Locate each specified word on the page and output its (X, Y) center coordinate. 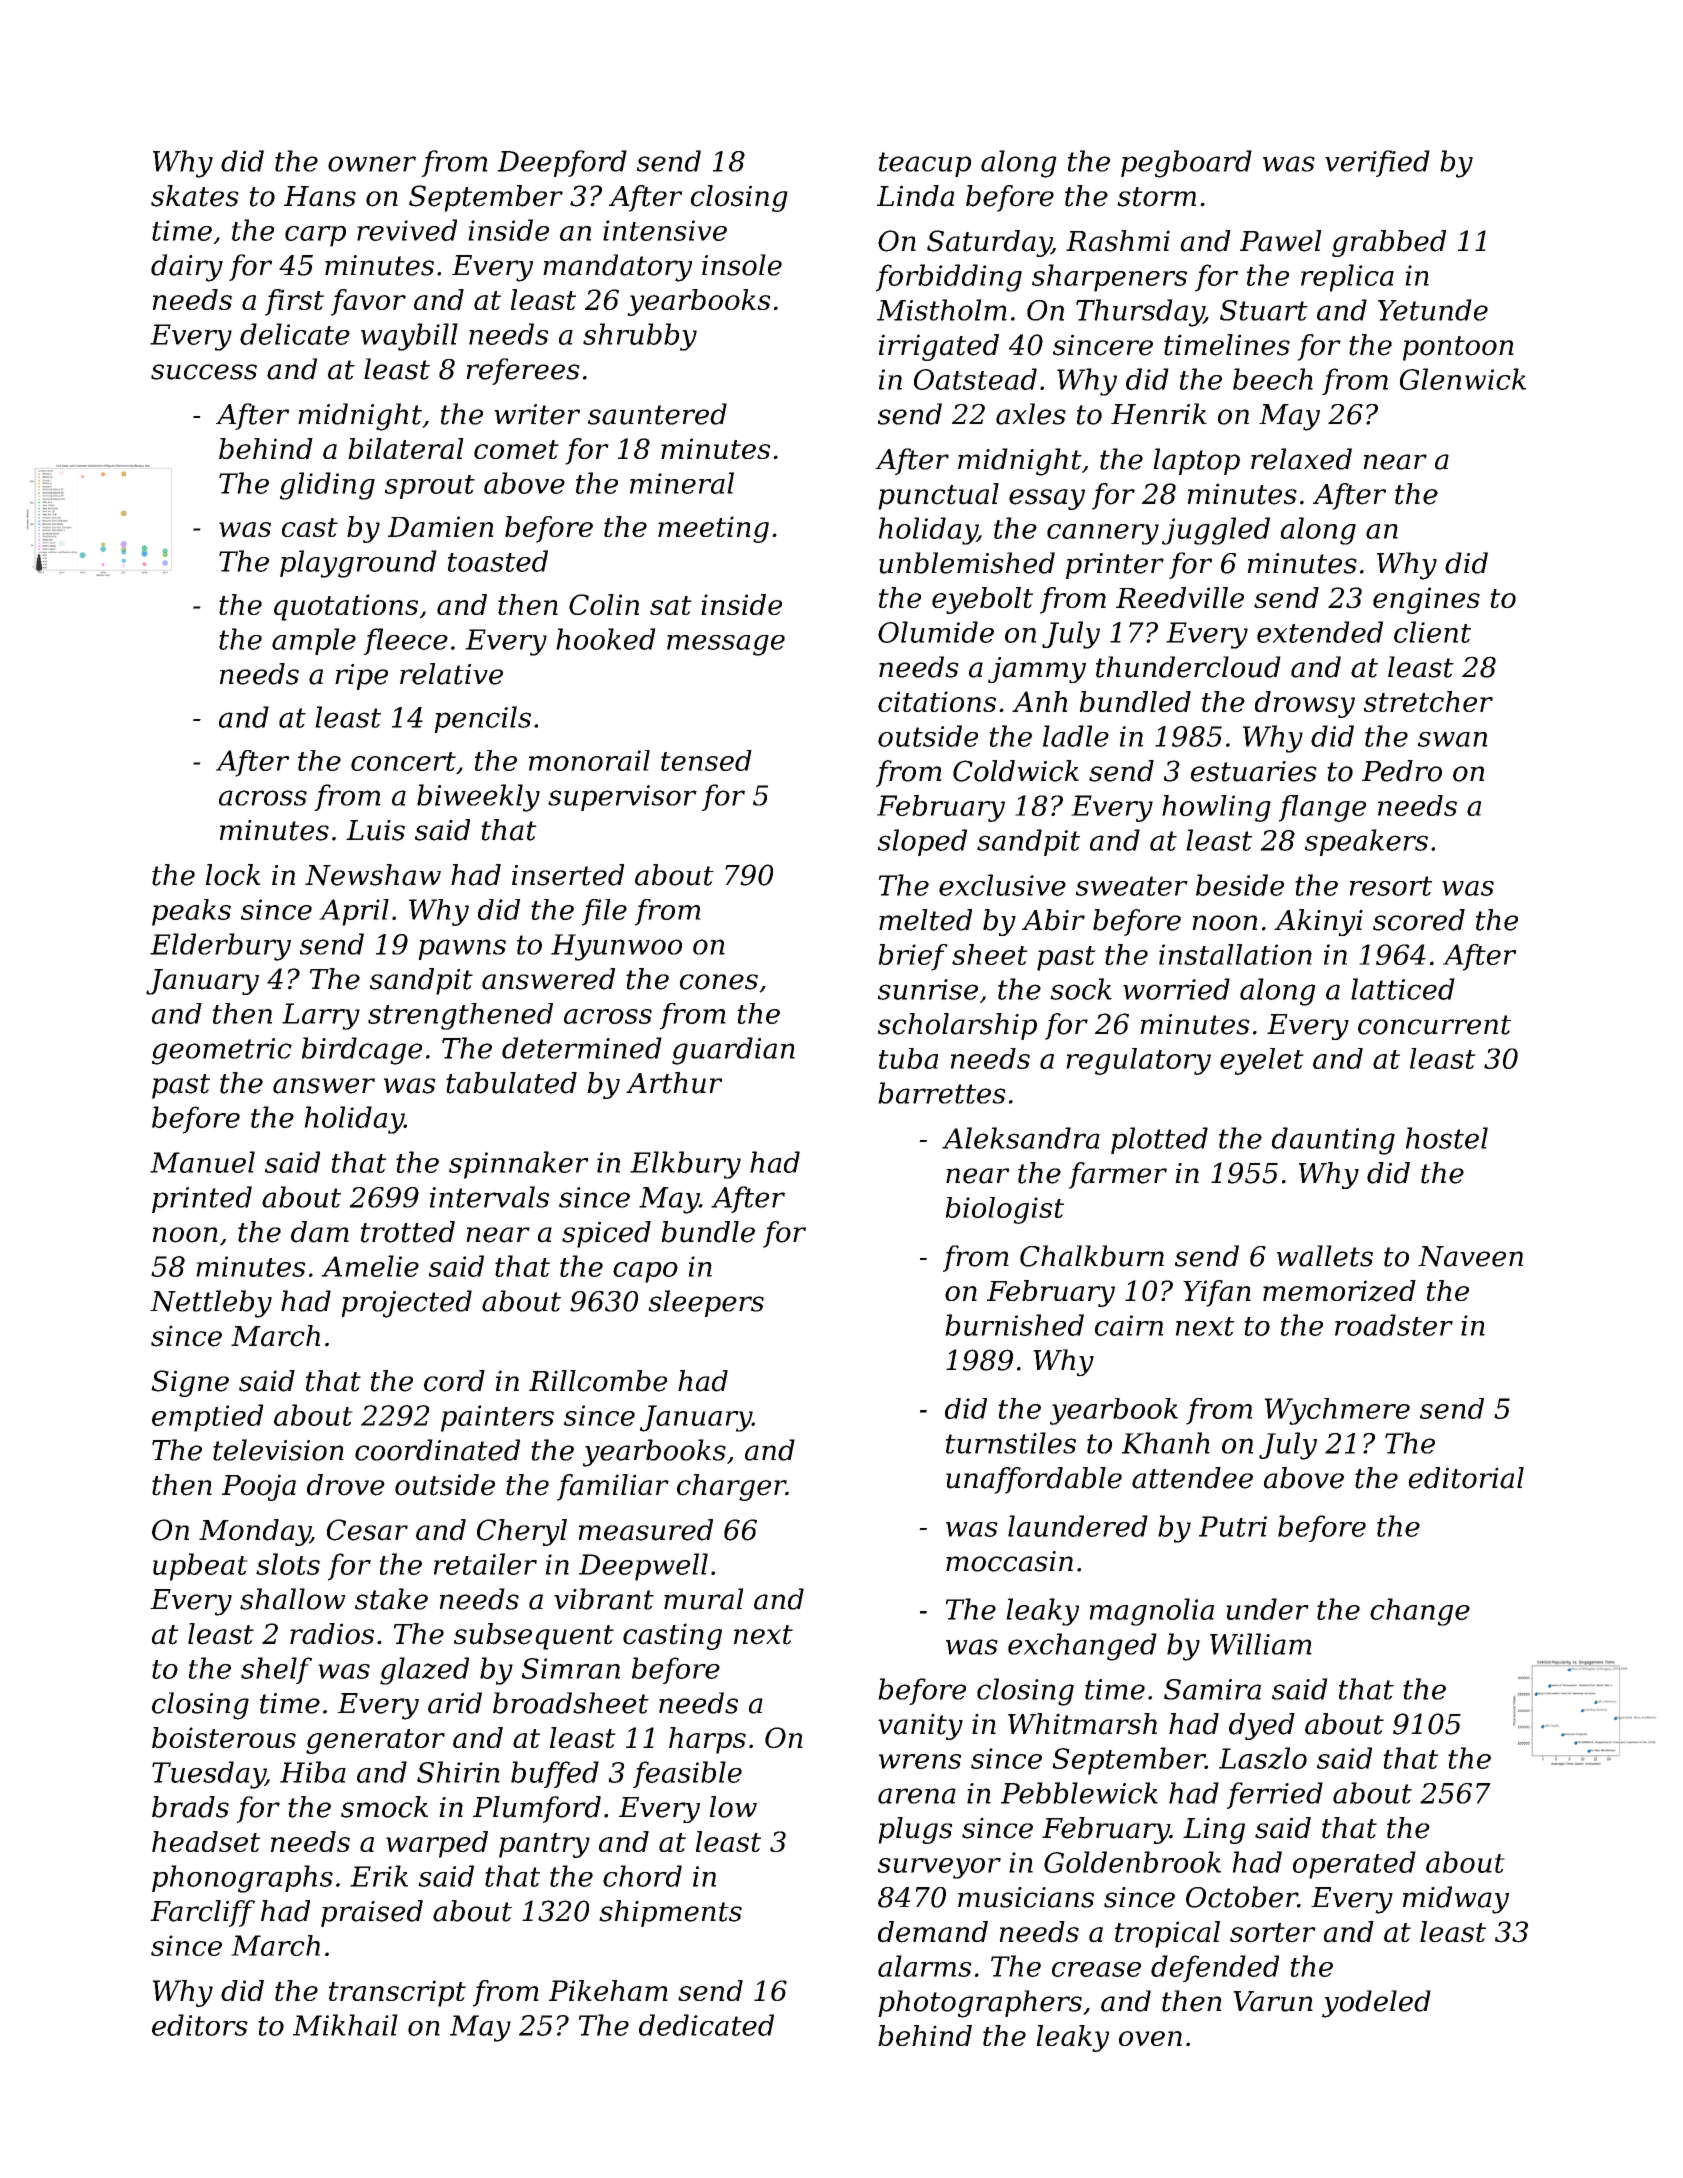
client (1432, 632)
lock (233, 875)
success (204, 372)
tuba (908, 1058)
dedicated (706, 2025)
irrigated (939, 347)
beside (1240, 885)
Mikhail (345, 2025)
